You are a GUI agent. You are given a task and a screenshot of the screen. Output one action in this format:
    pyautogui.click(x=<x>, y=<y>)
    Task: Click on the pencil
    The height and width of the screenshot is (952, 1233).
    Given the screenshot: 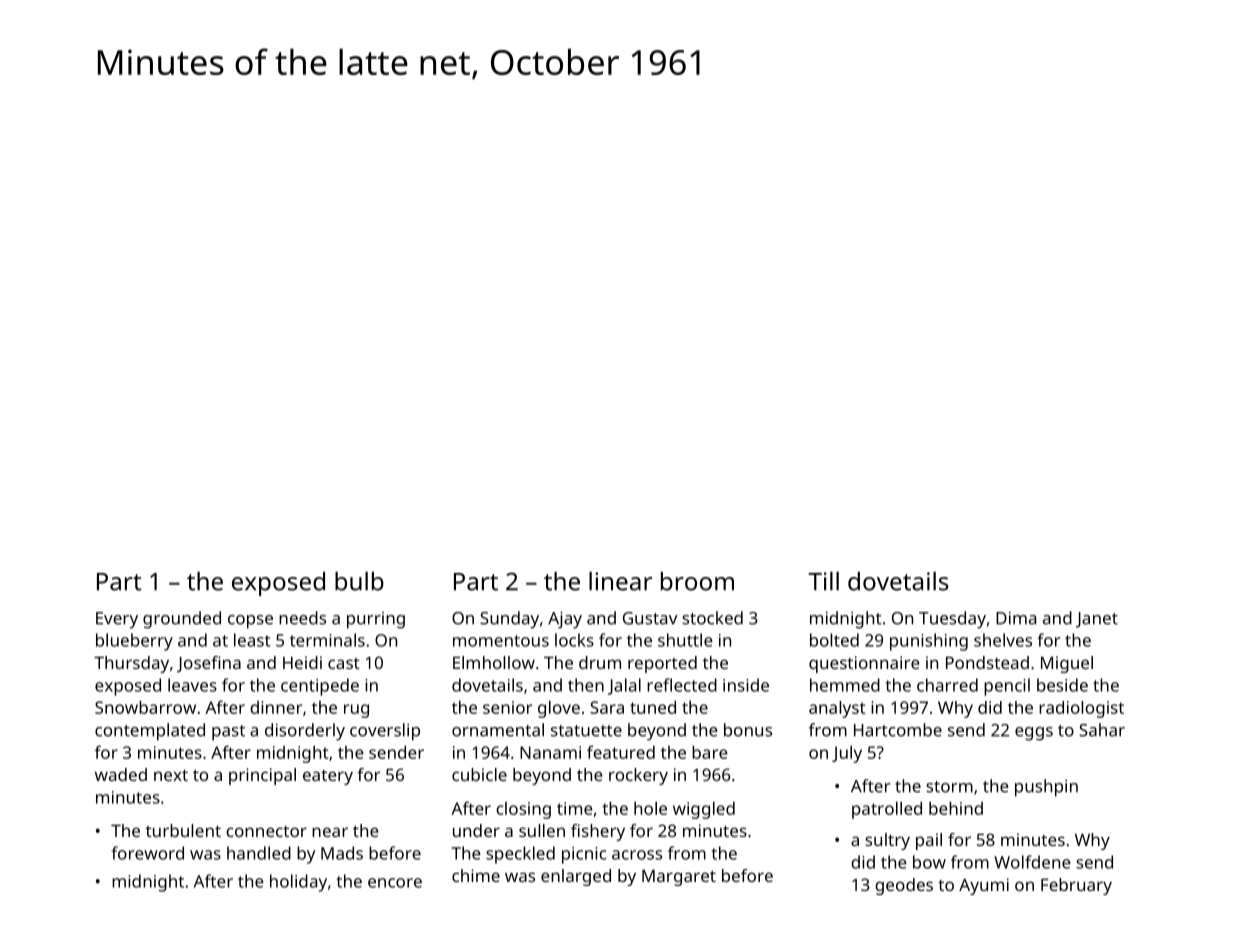 What is the action you would take?
    pyautogui.click(x=1007, y=687)
